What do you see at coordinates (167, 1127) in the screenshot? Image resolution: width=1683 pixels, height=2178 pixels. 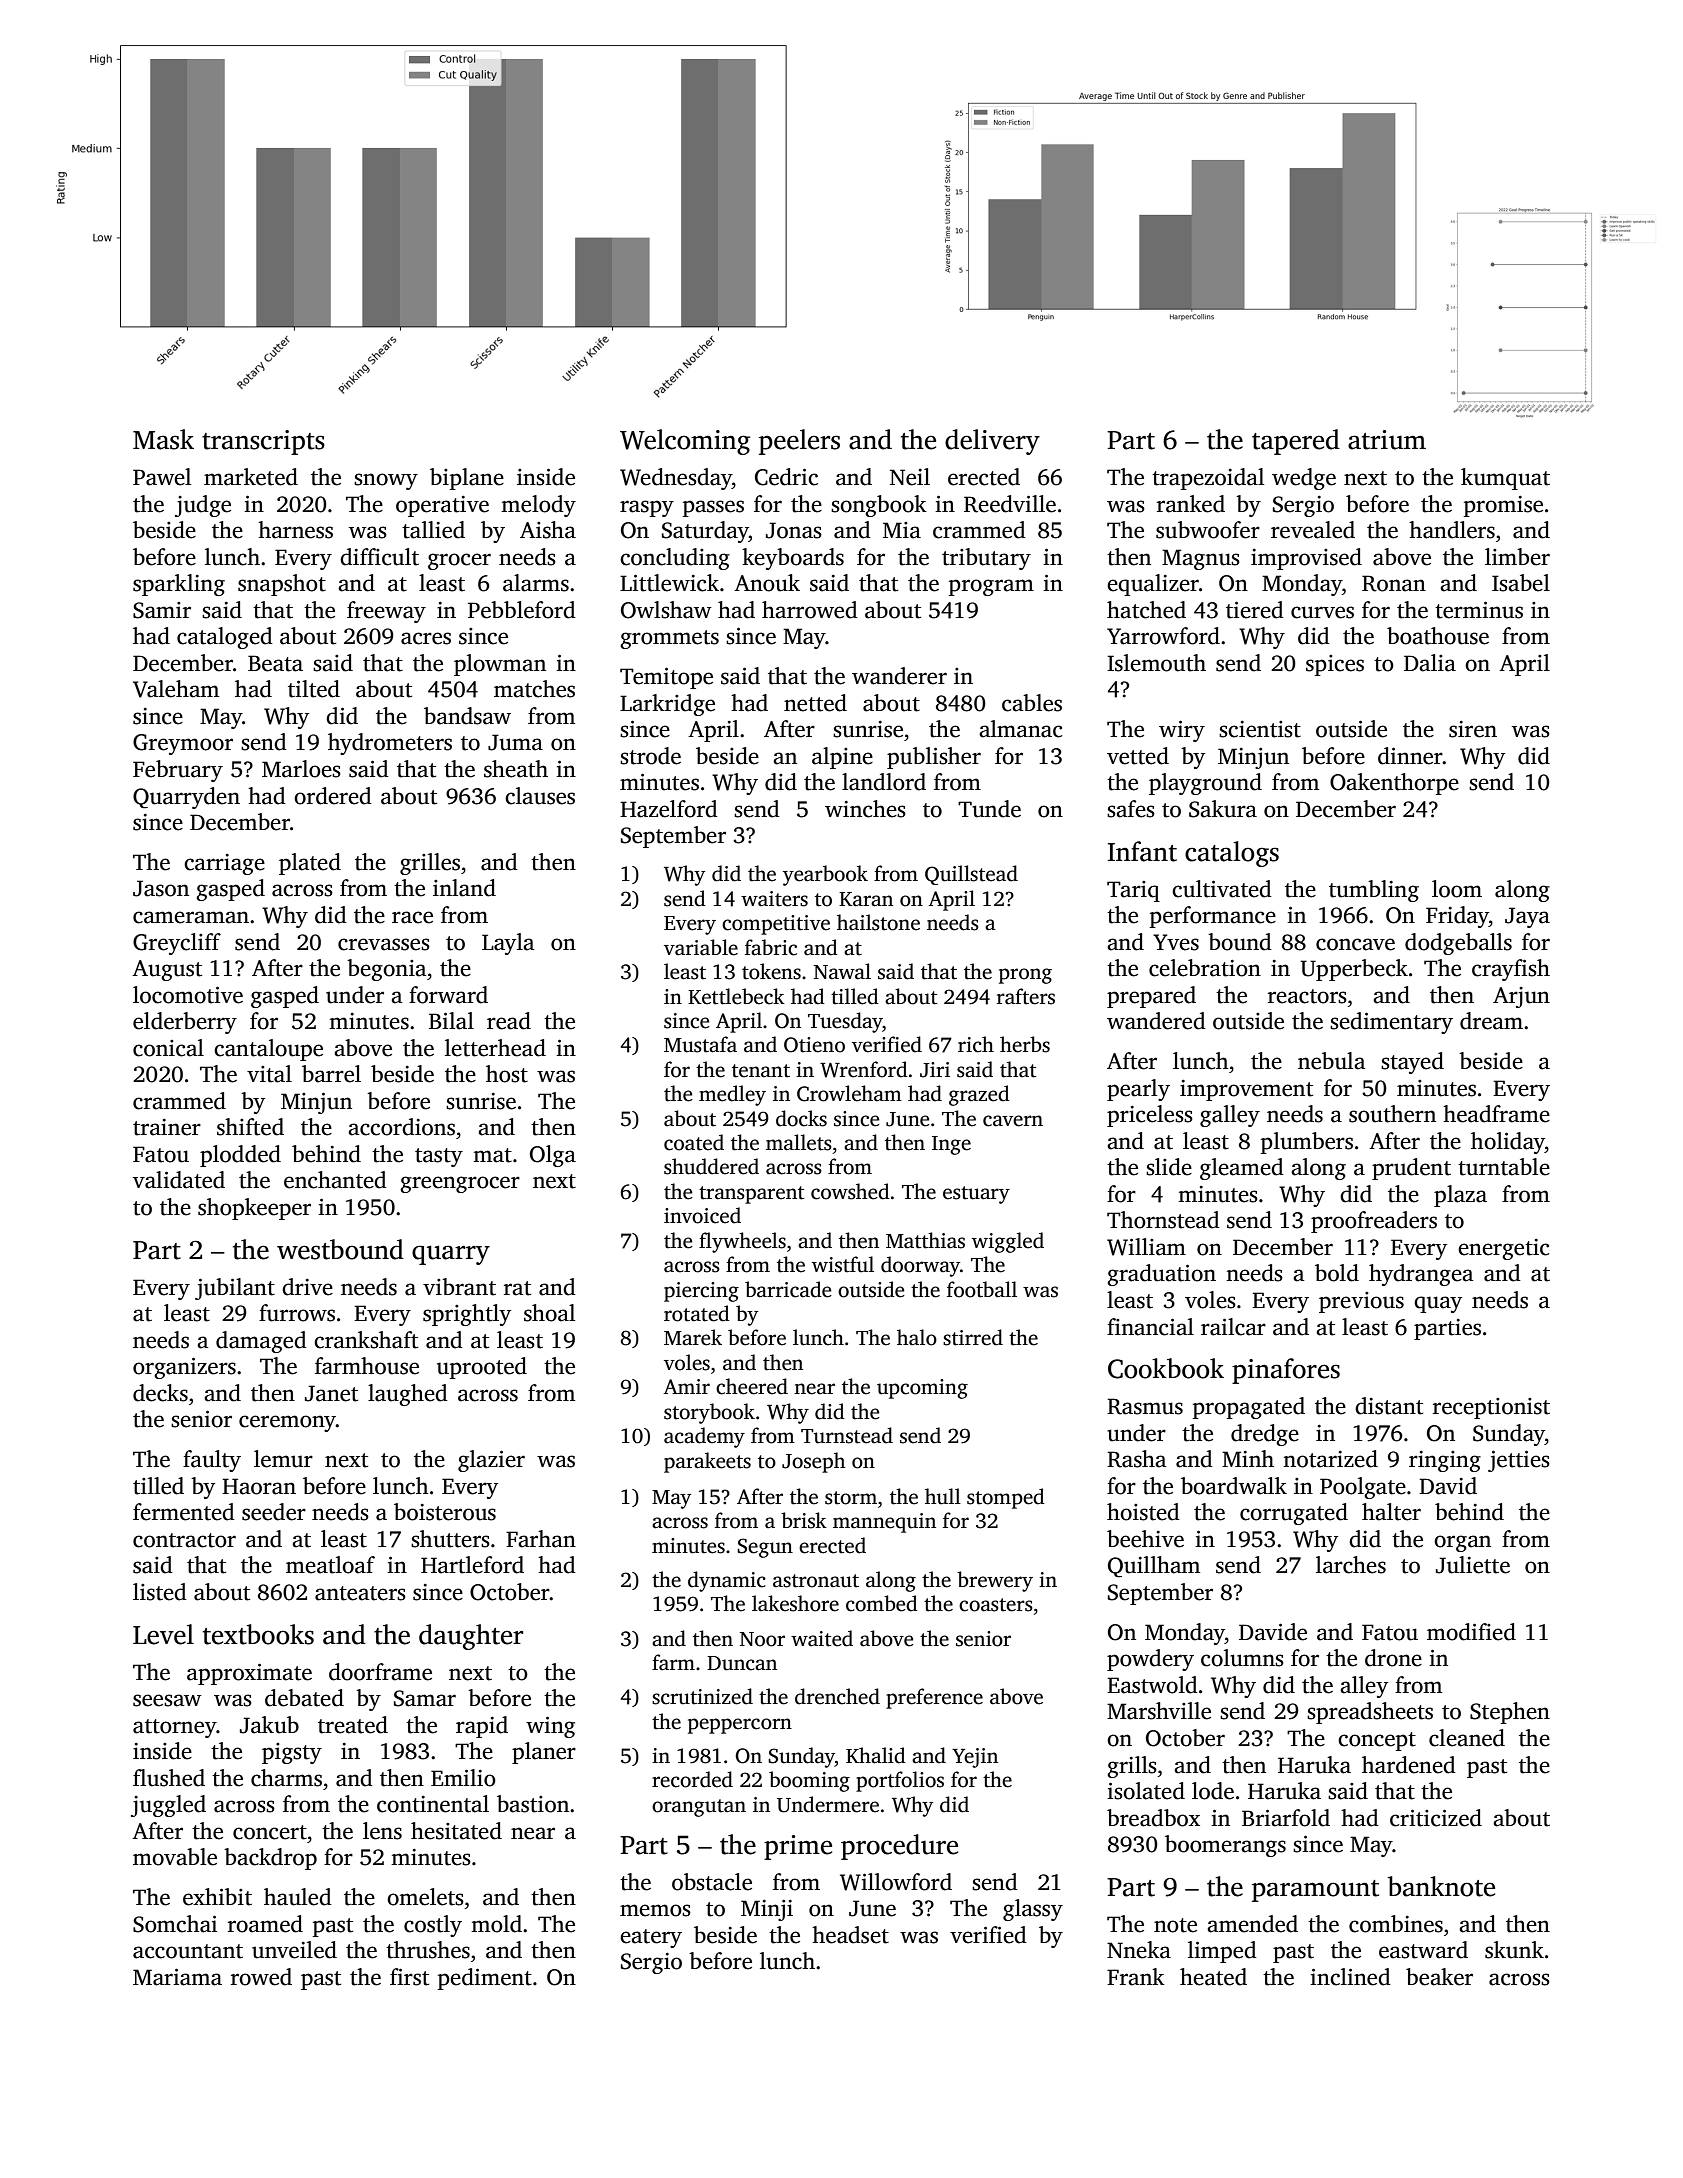 I see `trainer` at bounding box center [167, 1127].
